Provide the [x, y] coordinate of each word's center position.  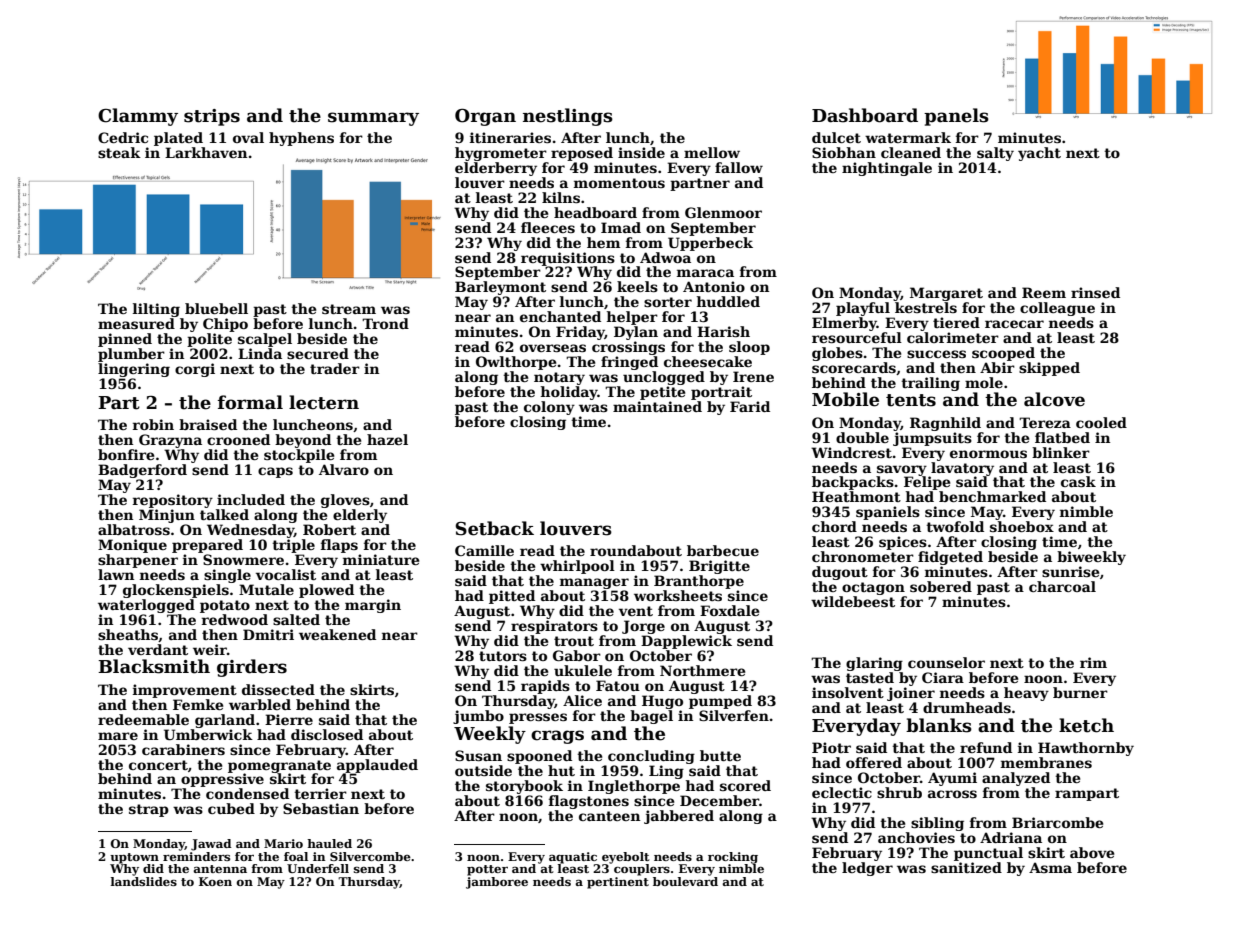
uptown [134, 858]
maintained [657, 406]
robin [153, 424]
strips [212, 117]
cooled [1101, 422]
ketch [1086, 725]
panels [956, 117]
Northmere [702, 670]
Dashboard [865, 115]
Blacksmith [154, 666]
